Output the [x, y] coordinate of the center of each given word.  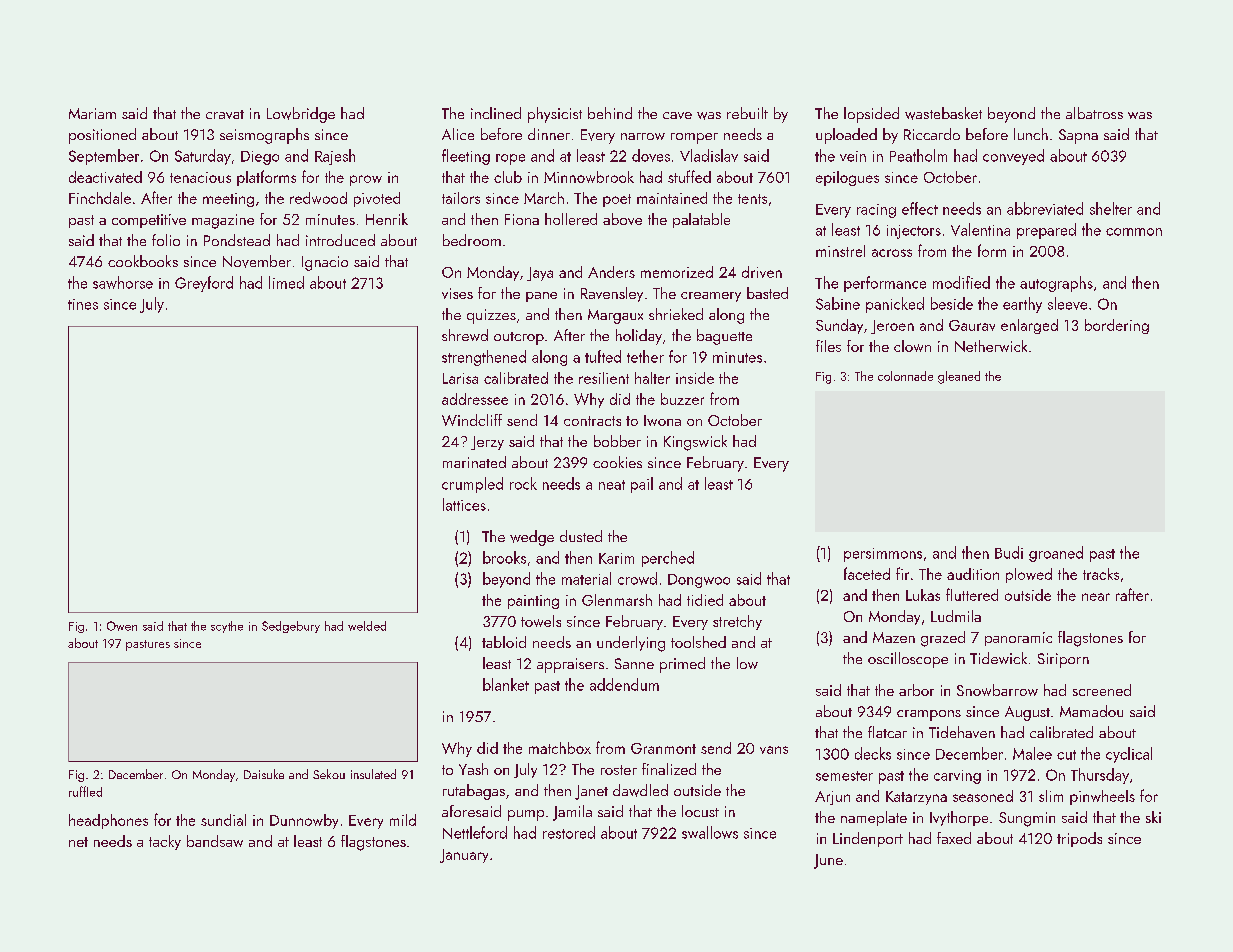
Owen [122, 626]
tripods [1079, 839]
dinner [549, 134]
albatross [1094, 113]
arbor [916, 690]
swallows [710, 832]
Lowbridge [301, 115]
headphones [108, 821]
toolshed [698, 642]
